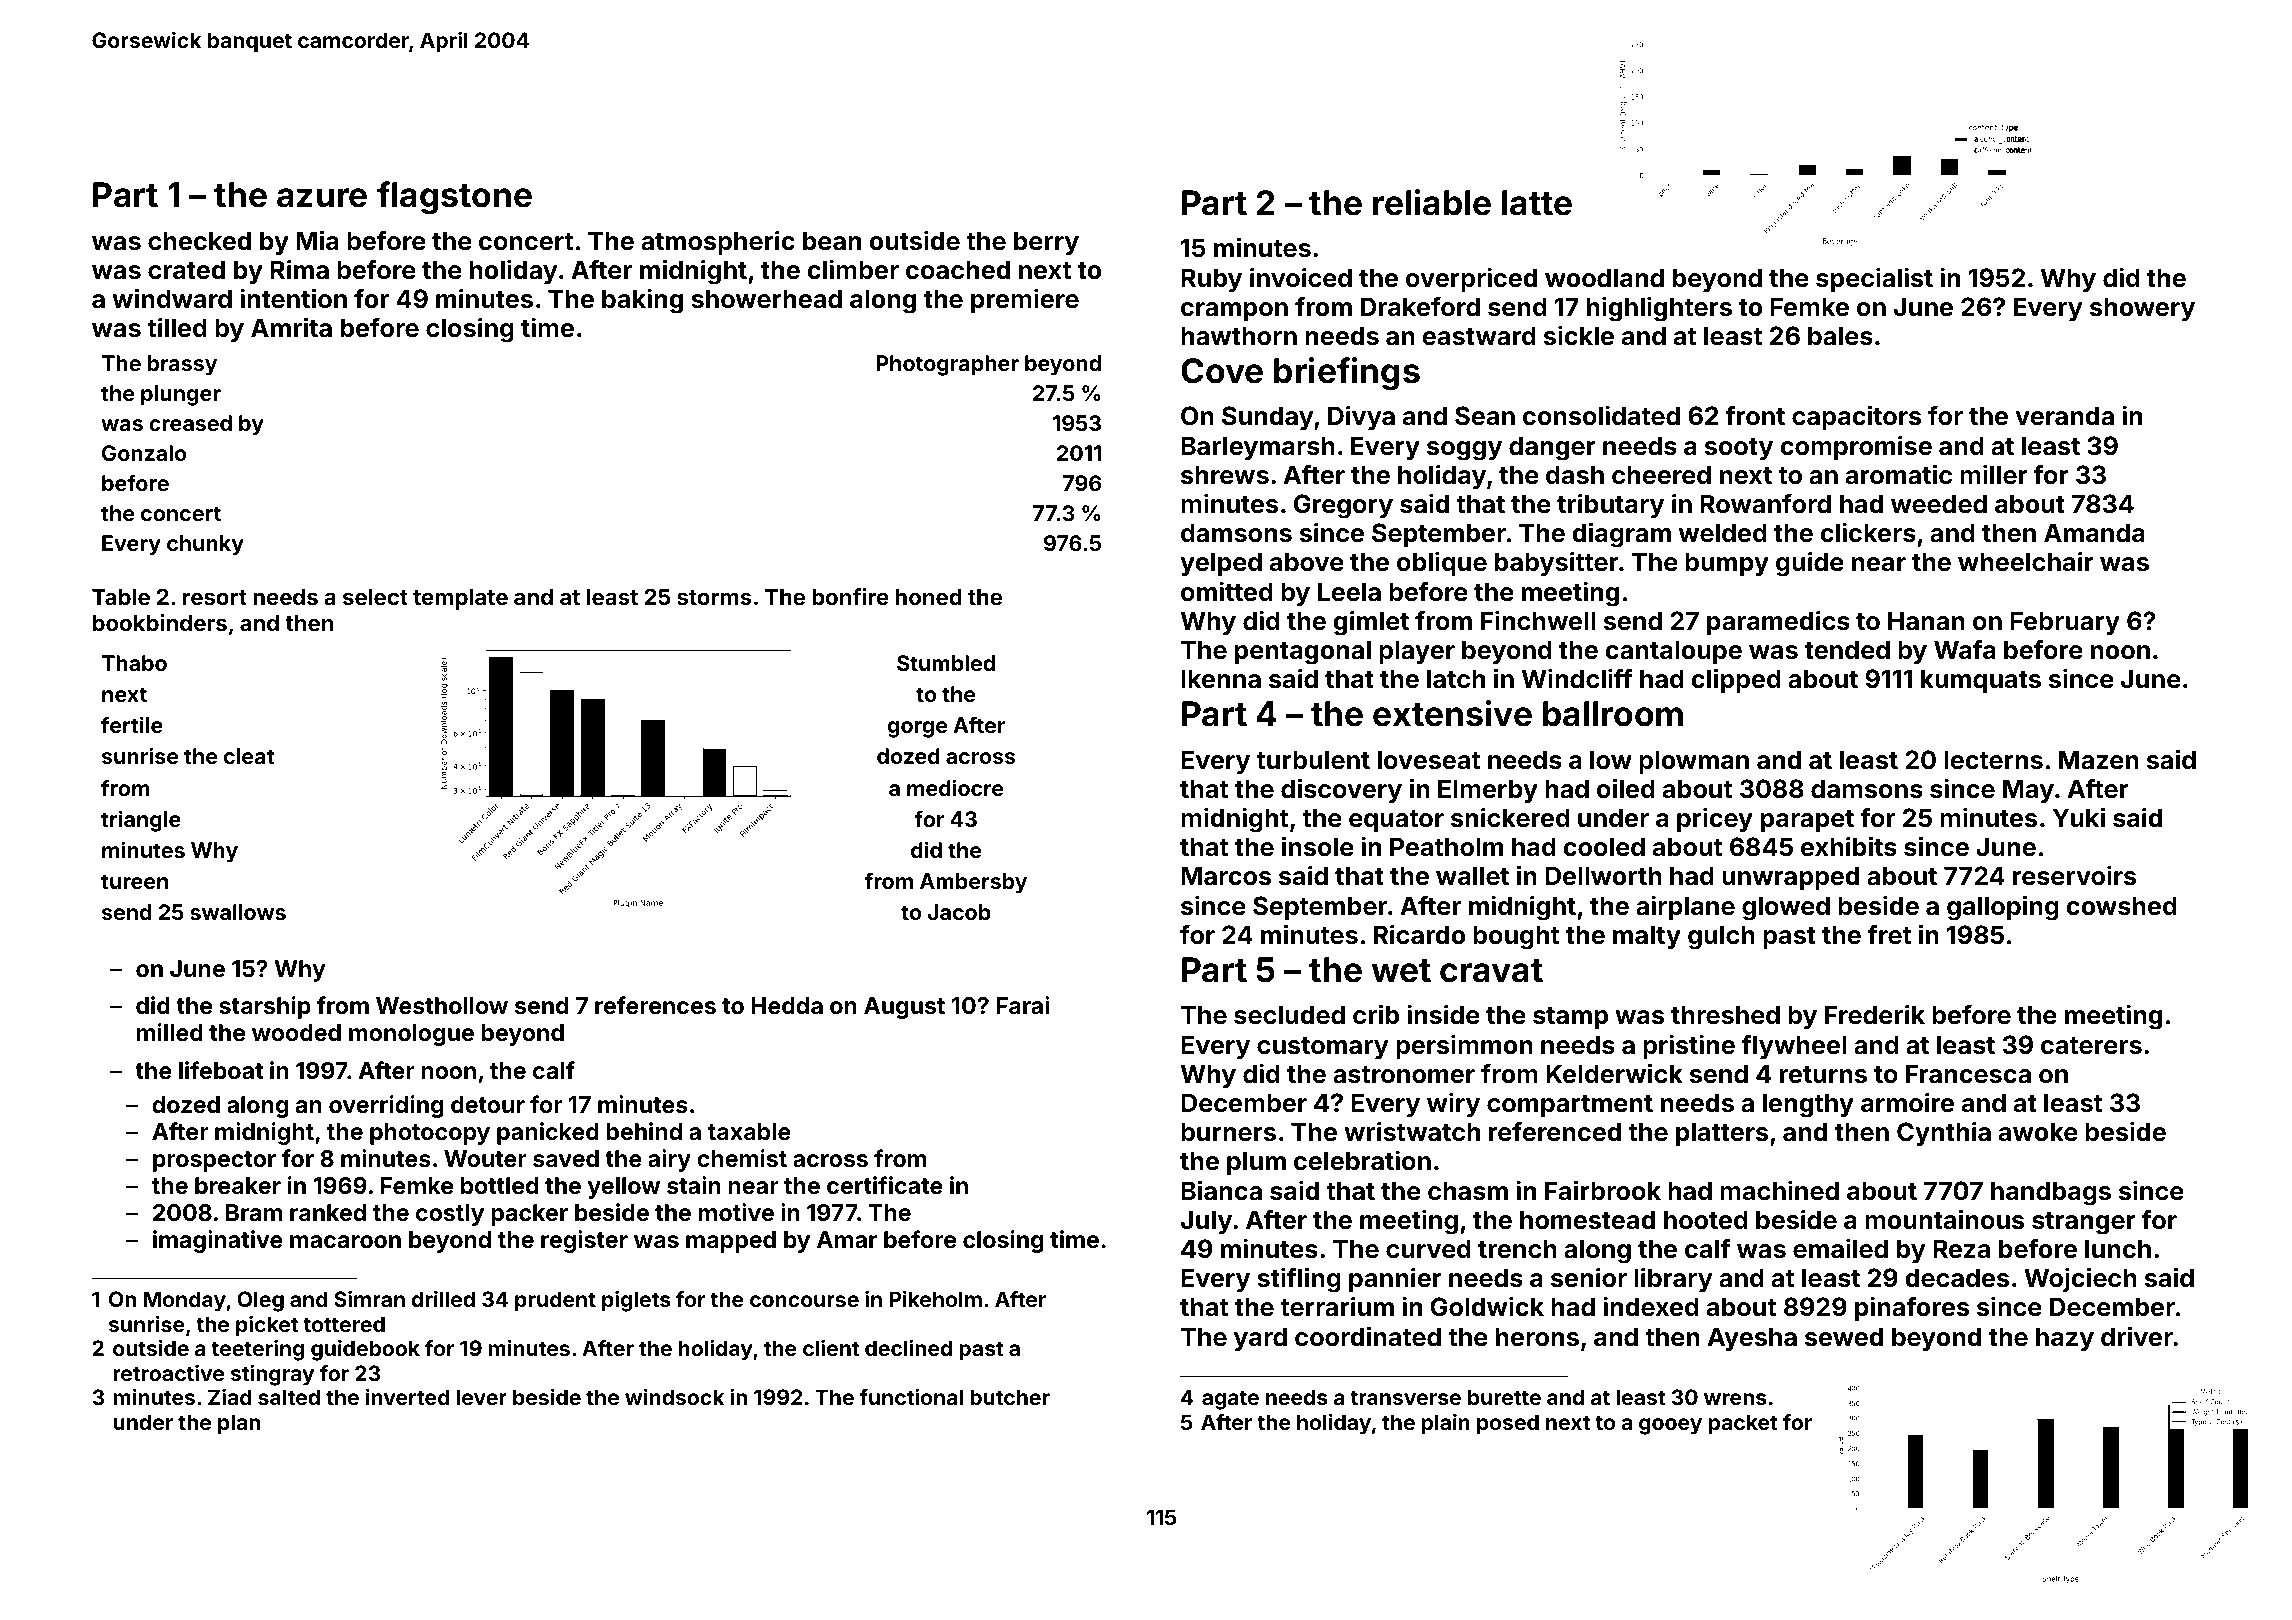 This image has height=1620, width=2292. What do you see at coordinates (411, 1035) in the image?
I see `monologue` at bounding box center [411, 1035].
